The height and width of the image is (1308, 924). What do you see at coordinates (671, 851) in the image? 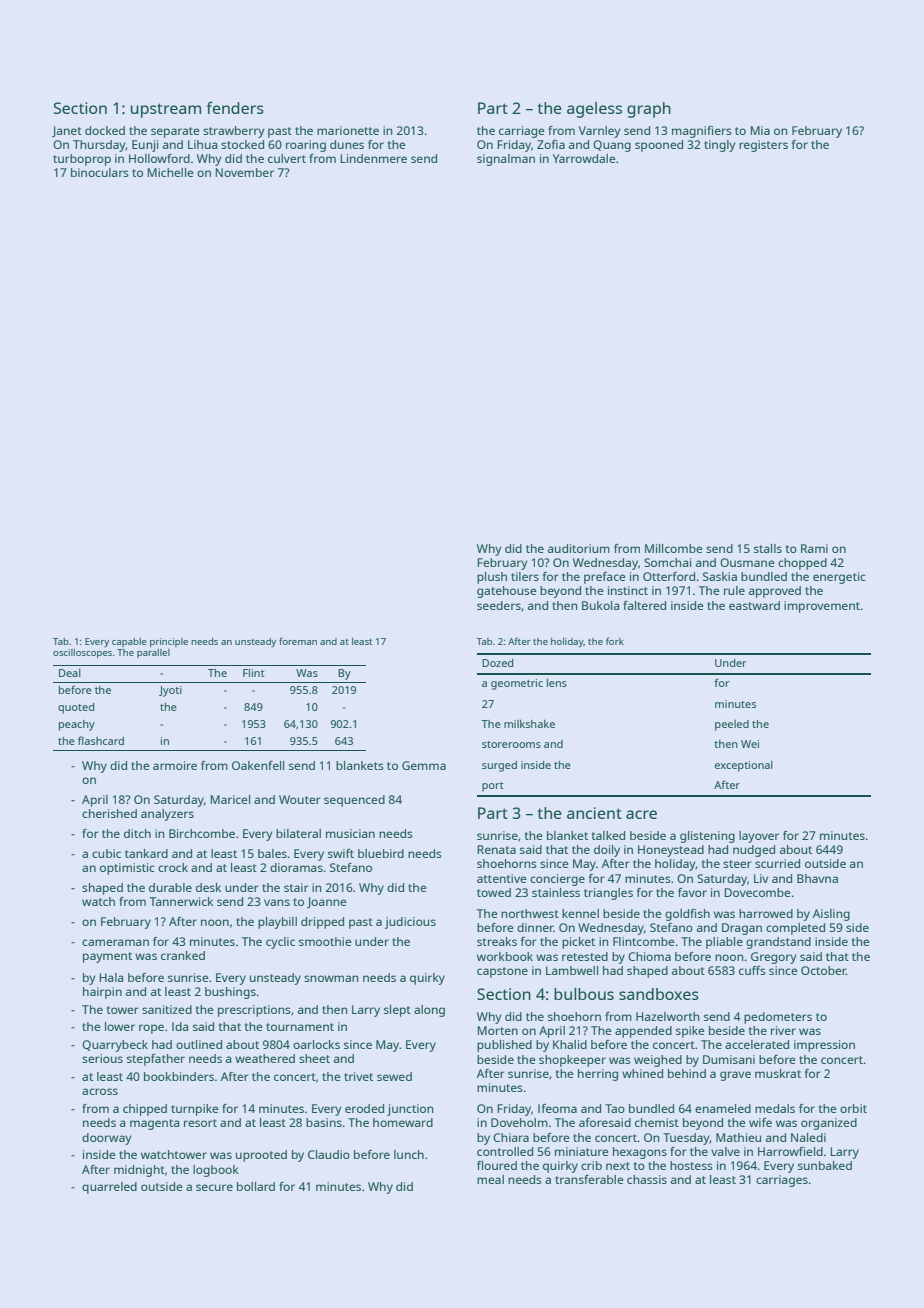
I see `Honeystead` at bounding box center [671, 851].
